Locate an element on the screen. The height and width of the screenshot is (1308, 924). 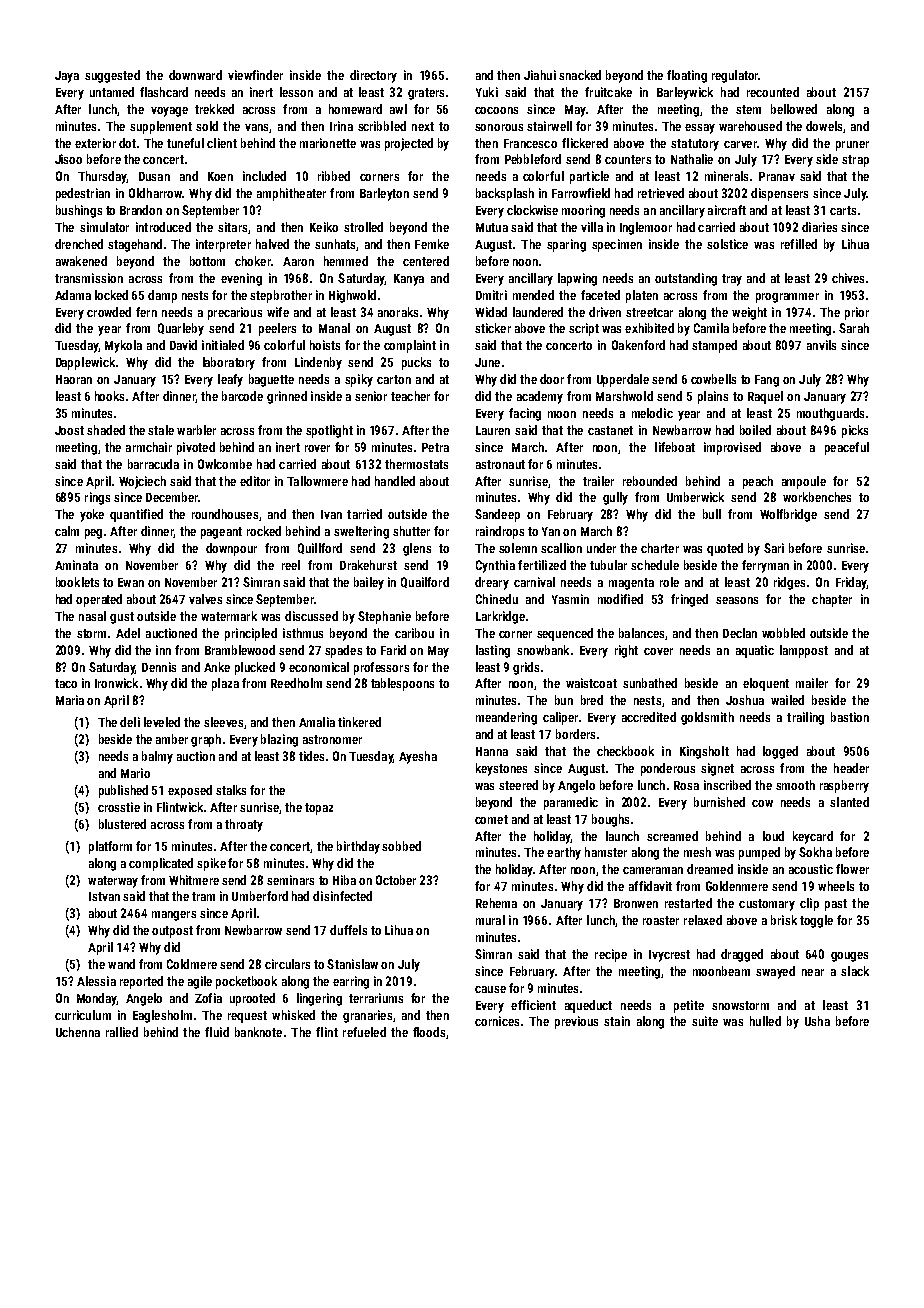
suite is located at coordinates (705, 1021).
